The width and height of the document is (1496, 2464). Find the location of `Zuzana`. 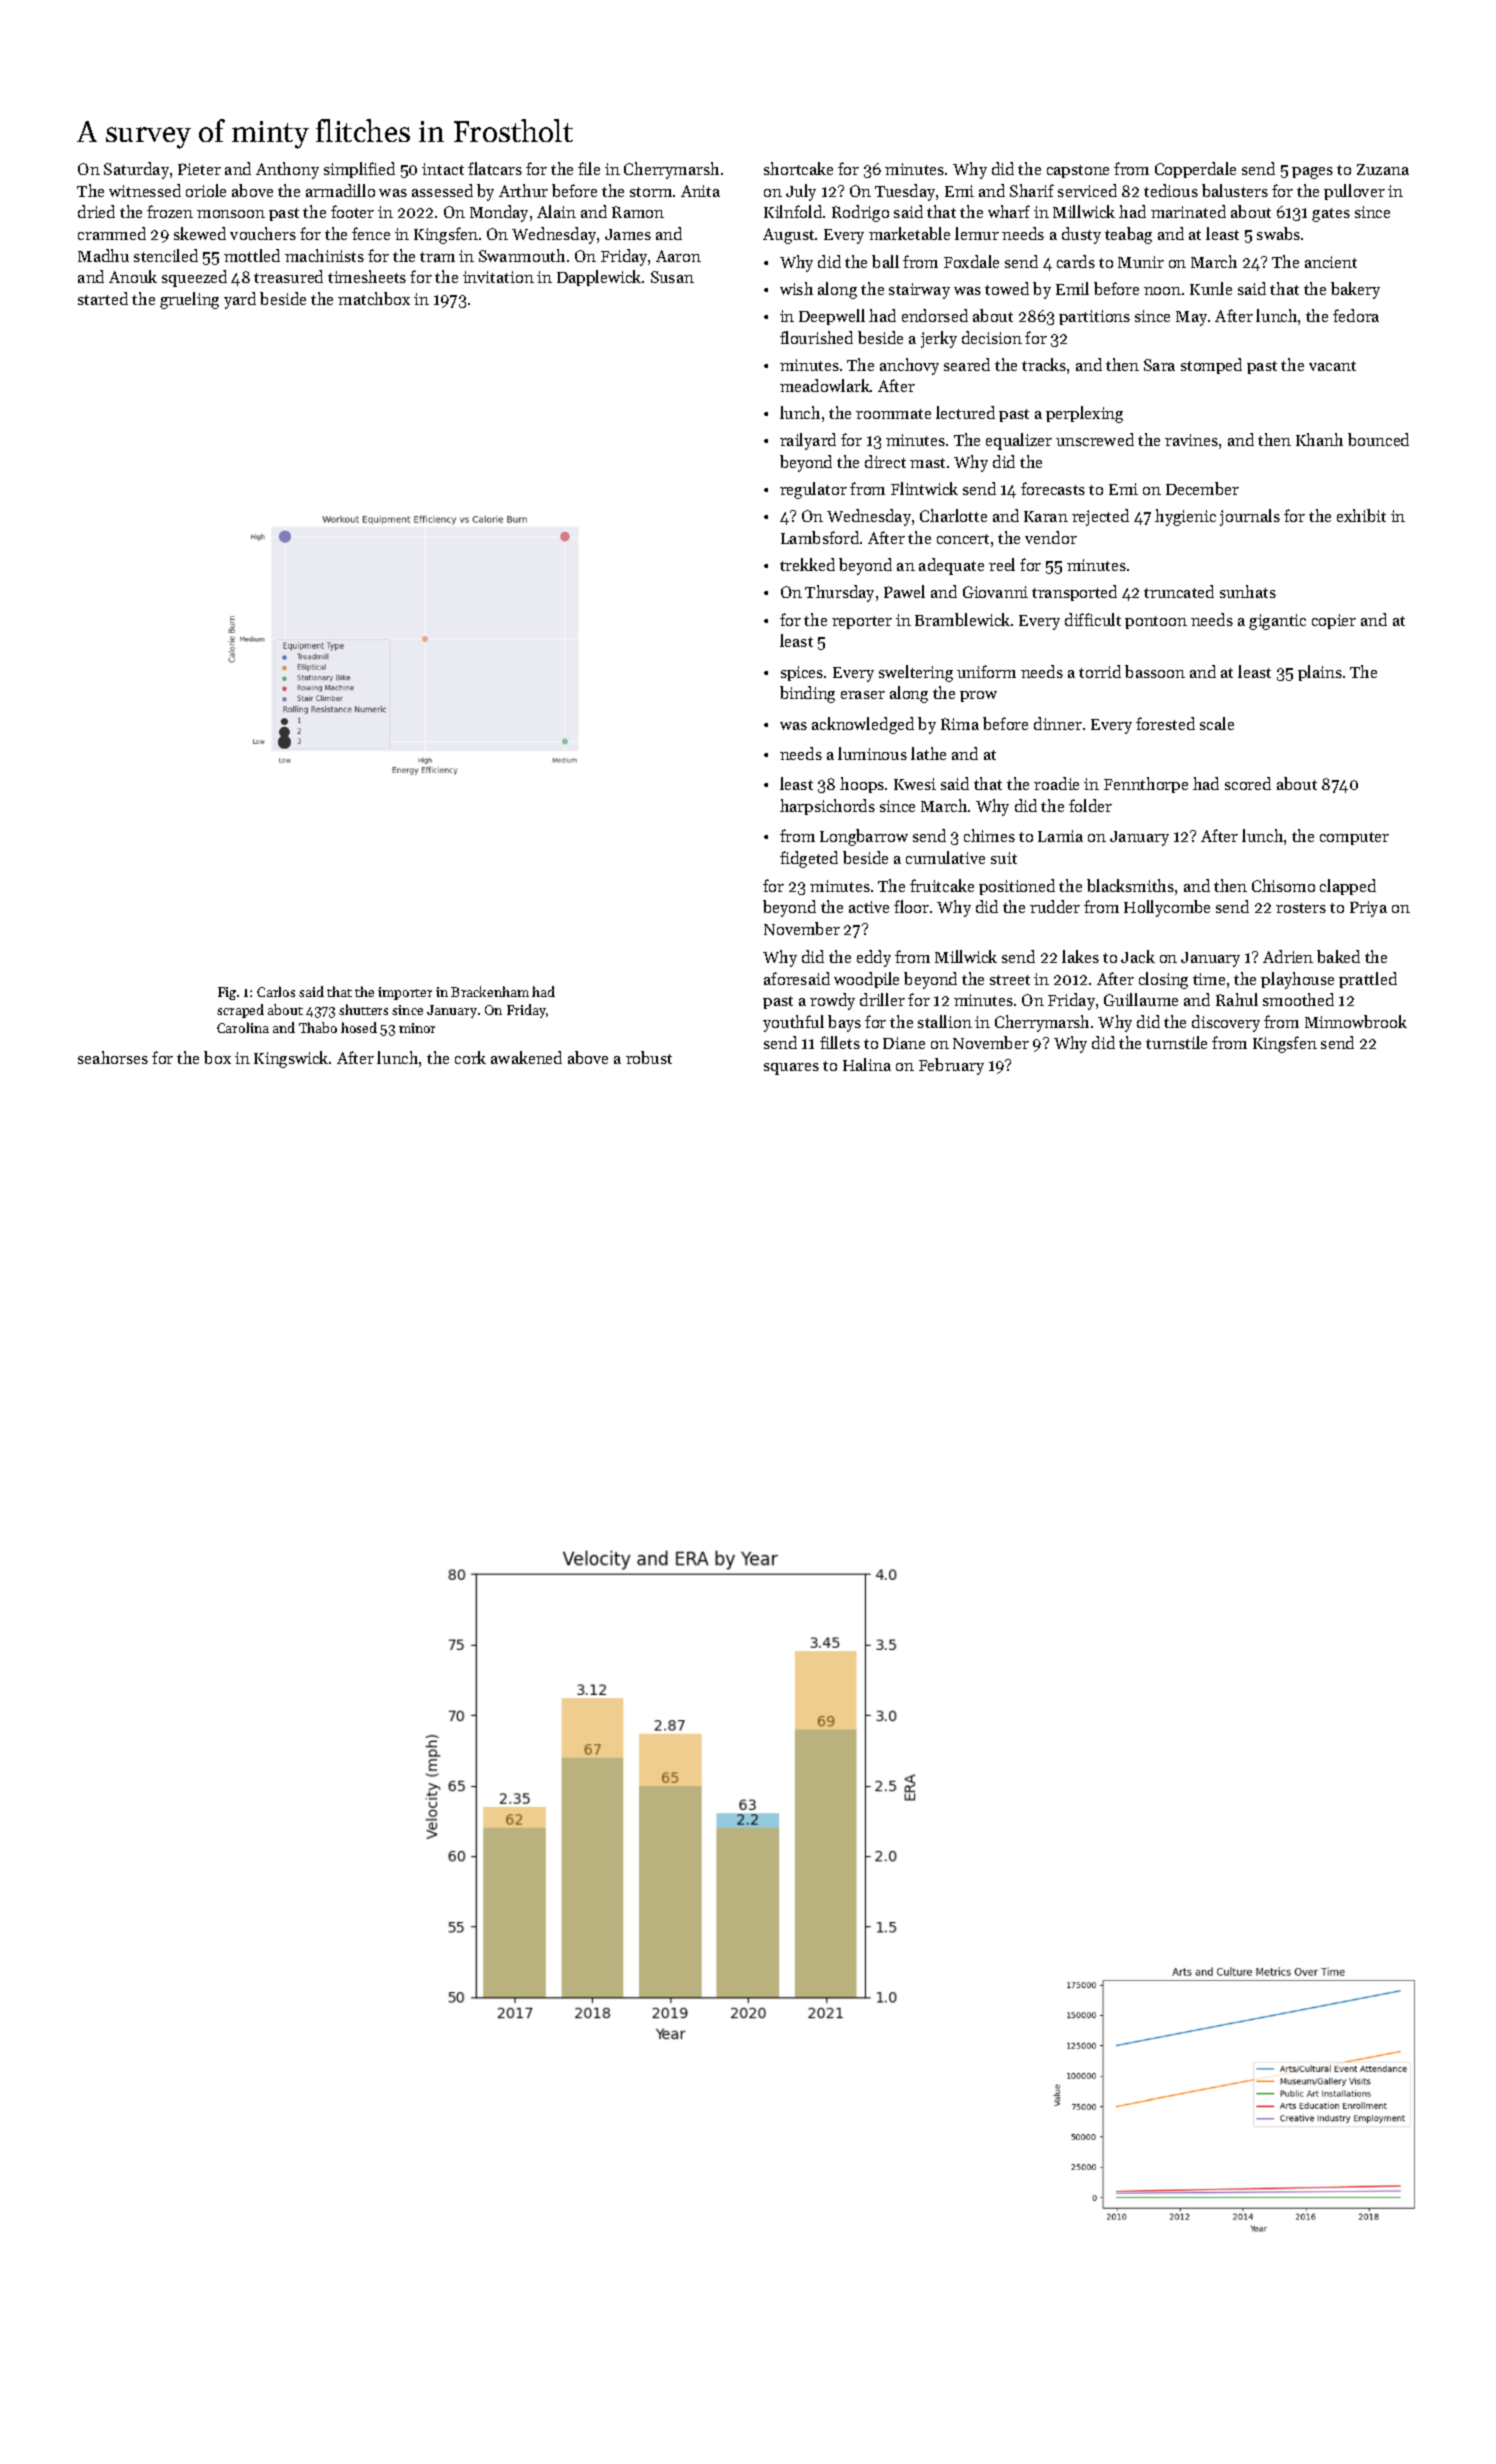

Zuzana is located at coordinates (1383, 169).
